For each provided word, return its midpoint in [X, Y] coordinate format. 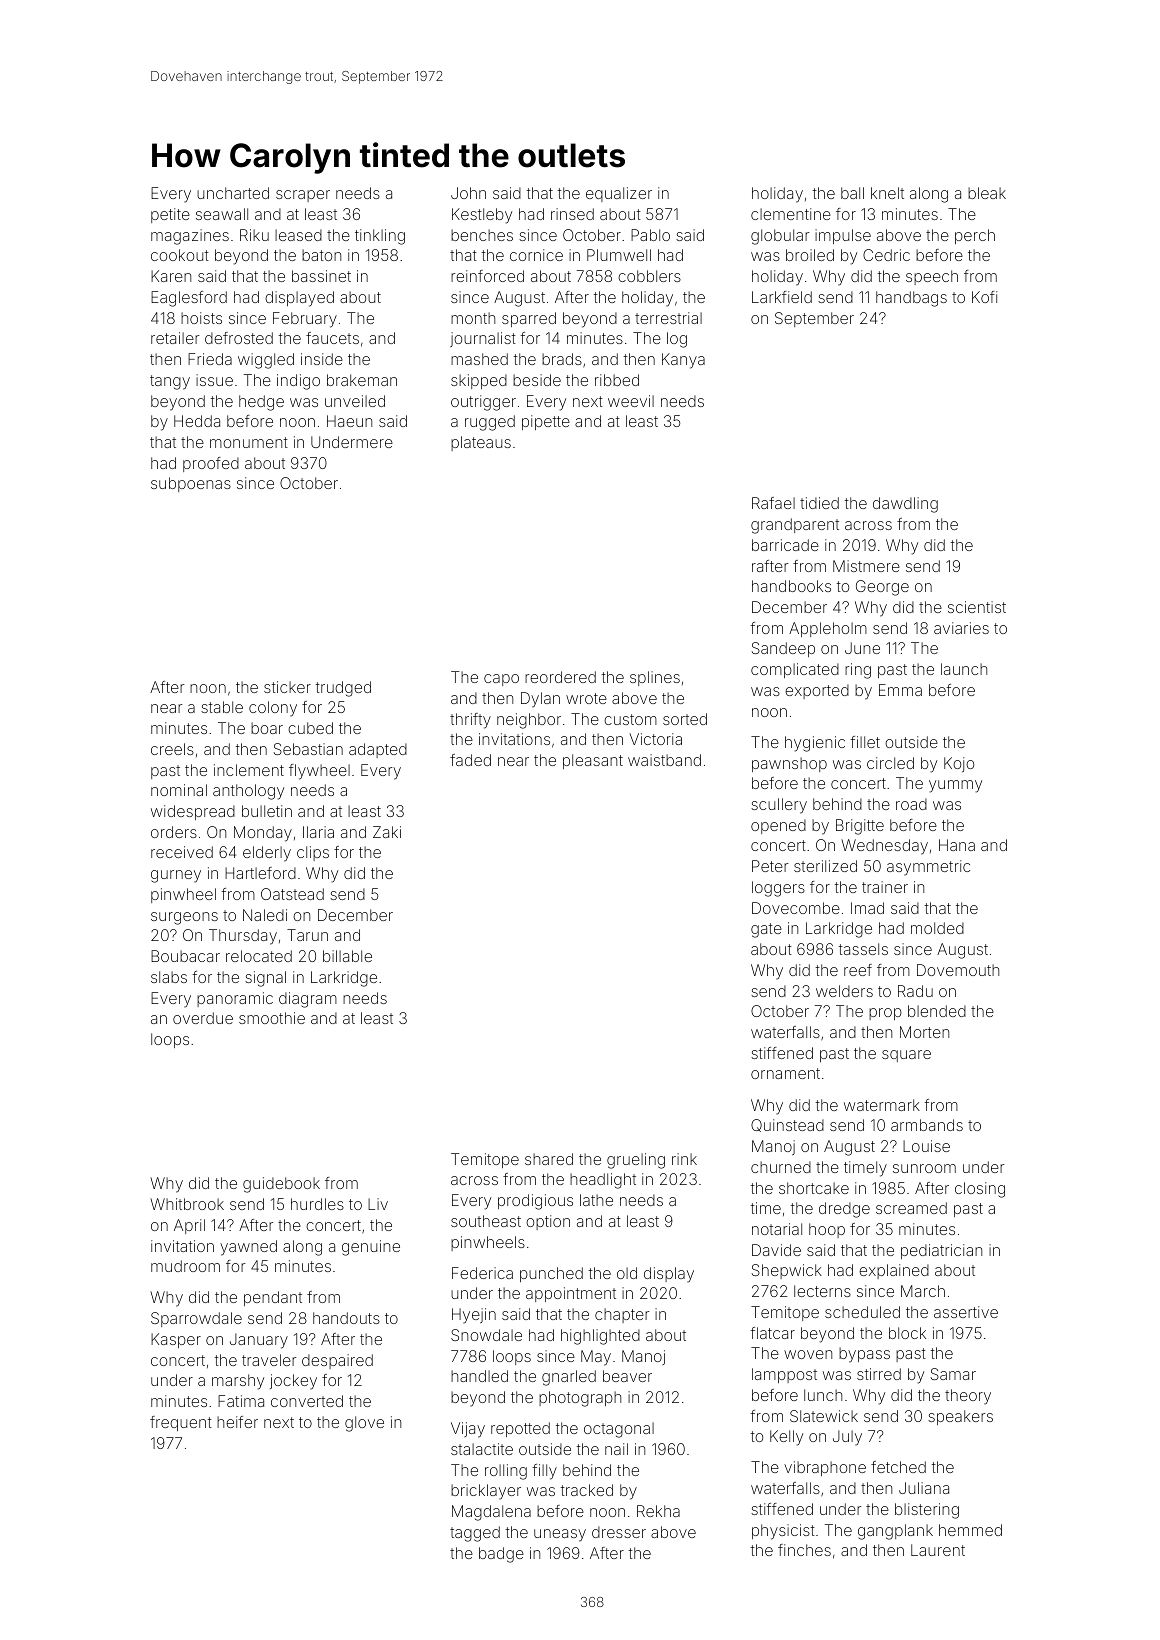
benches [482, 235]
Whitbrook [187, 1204]
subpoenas [191, 484]
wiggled [266, 361]
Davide [776, 1250]
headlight [603, 1181]
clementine [791, 214]
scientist [977, 607]
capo [501, 680]
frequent [181, 1423]
